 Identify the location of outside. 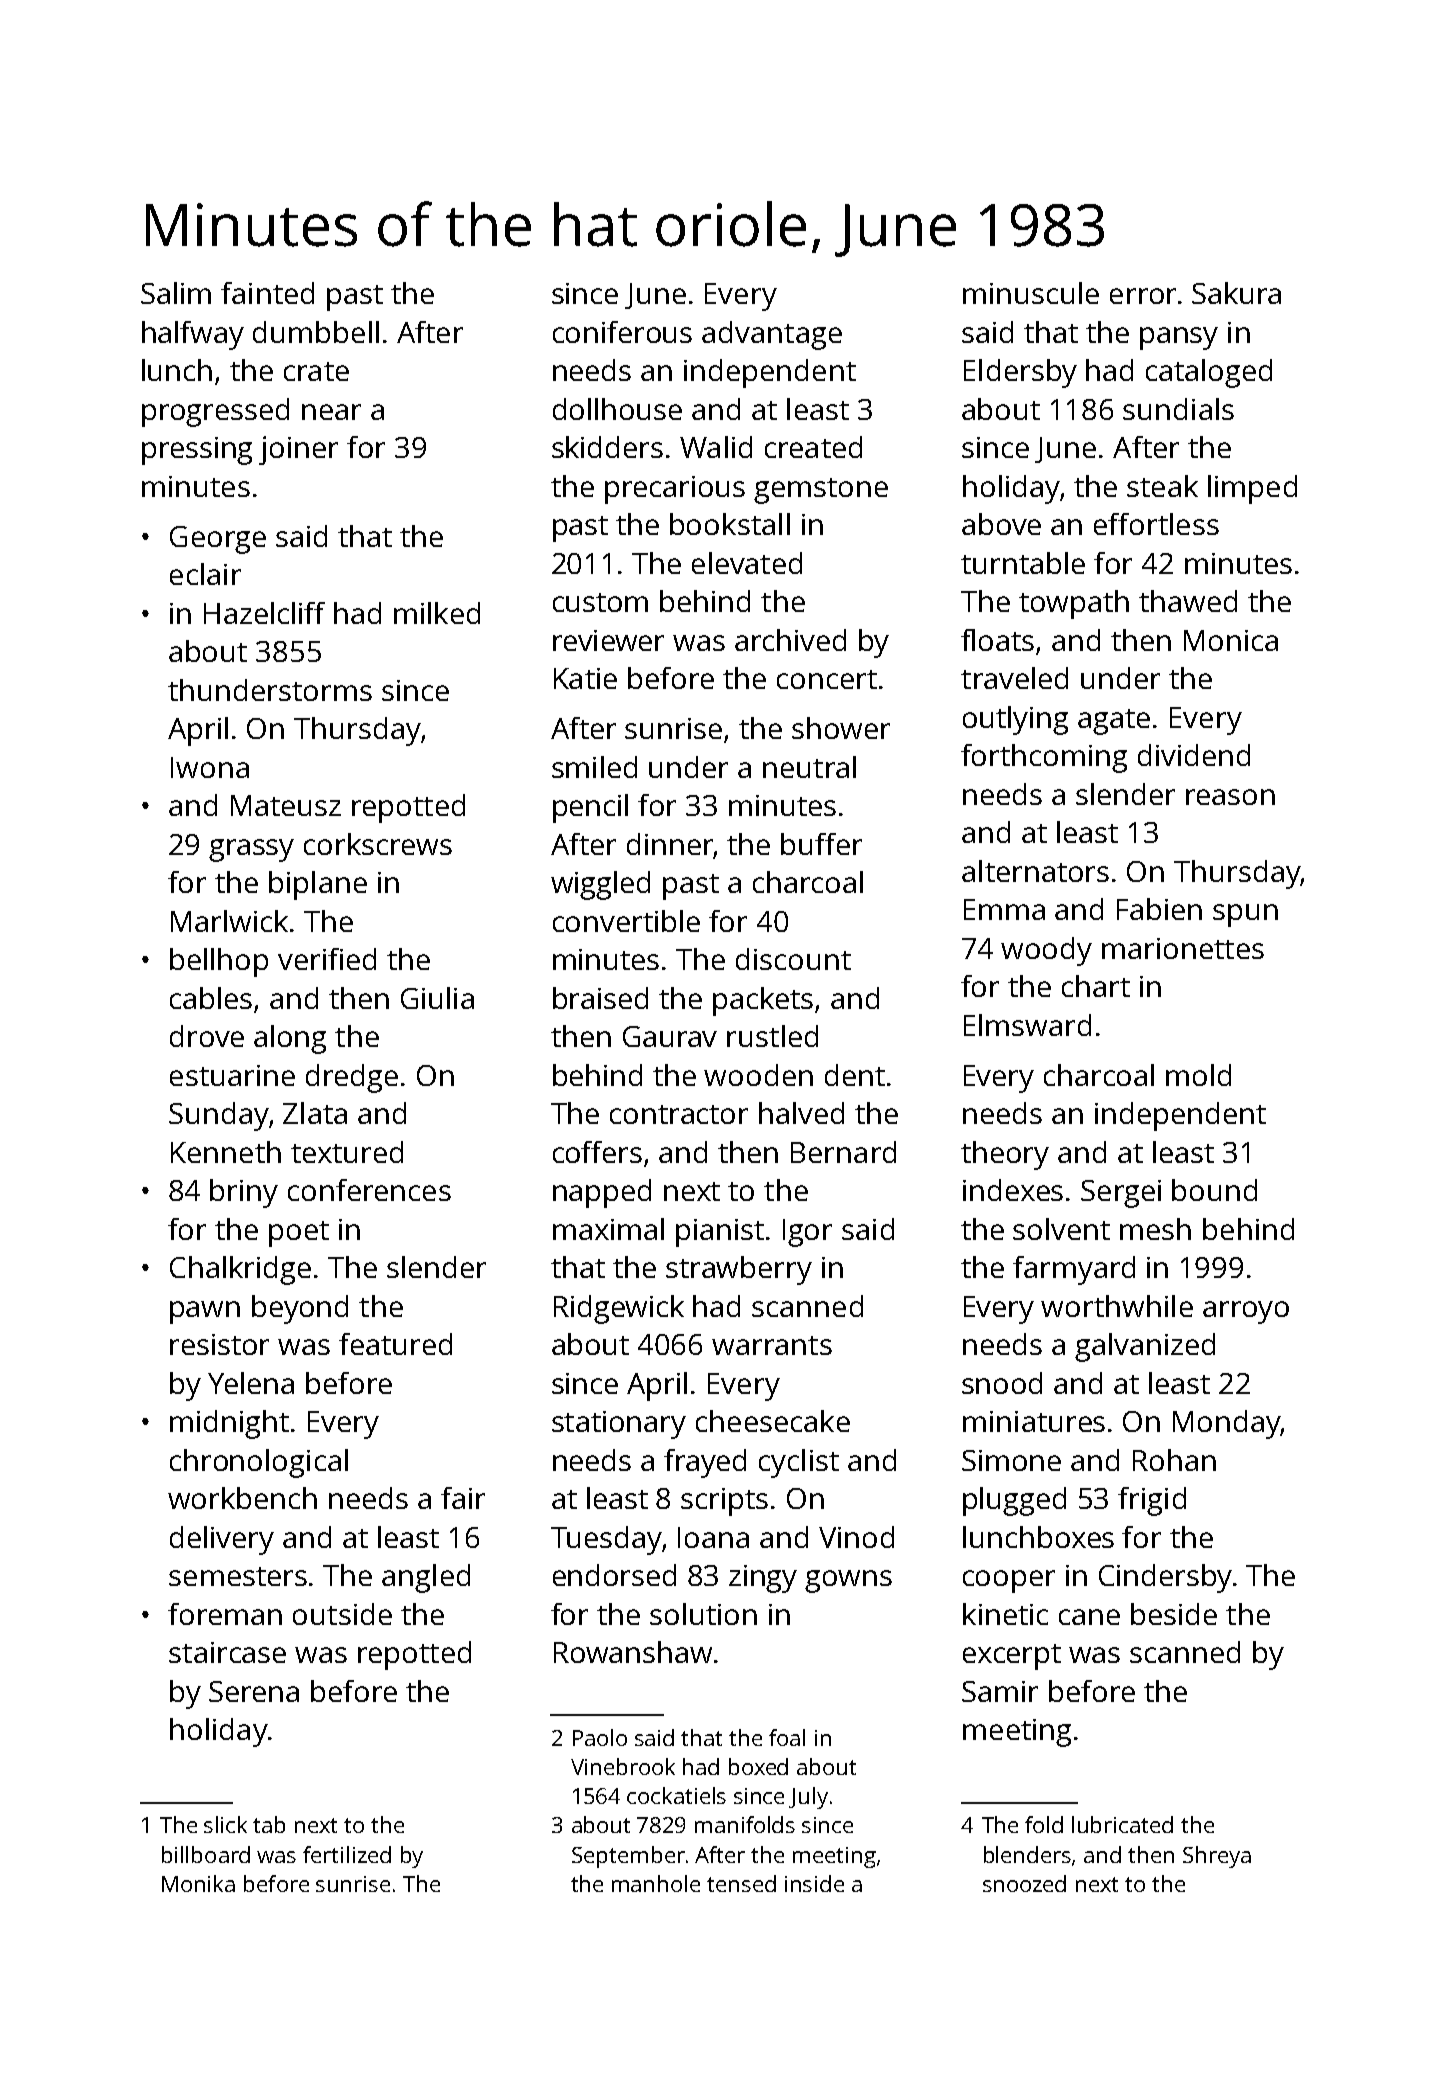
(342, 1614).
